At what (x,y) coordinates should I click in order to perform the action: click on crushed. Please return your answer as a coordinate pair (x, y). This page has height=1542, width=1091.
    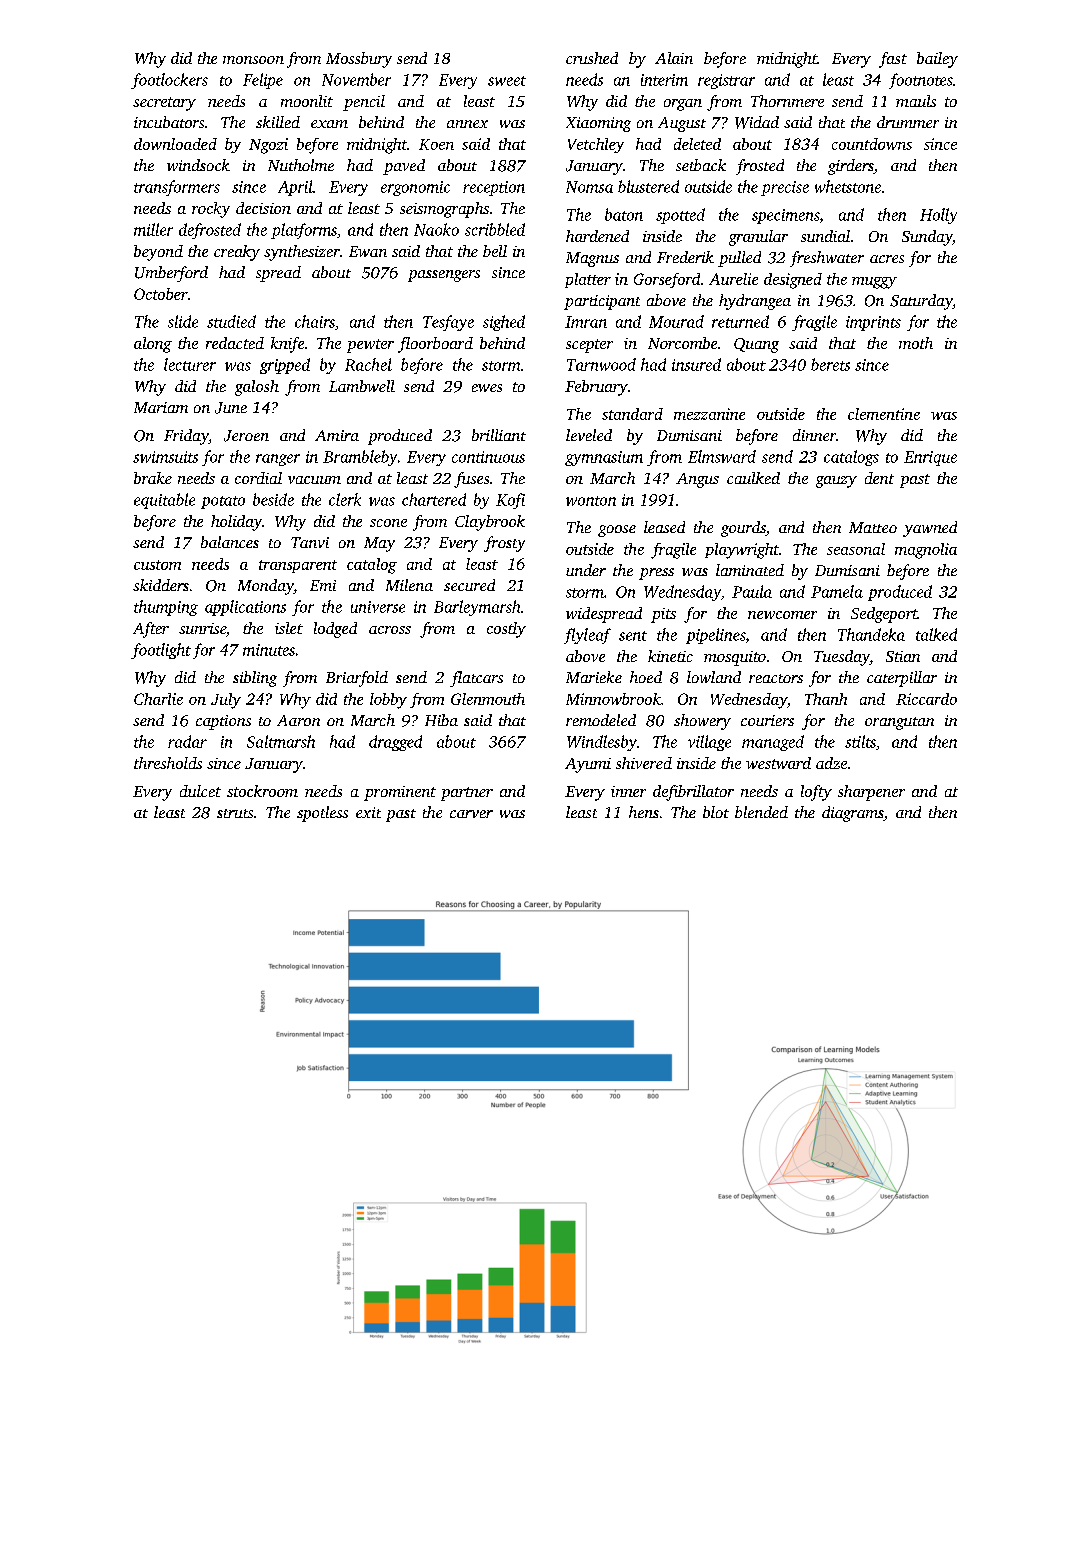
    Looking at the image, I should click on (592, 58).
